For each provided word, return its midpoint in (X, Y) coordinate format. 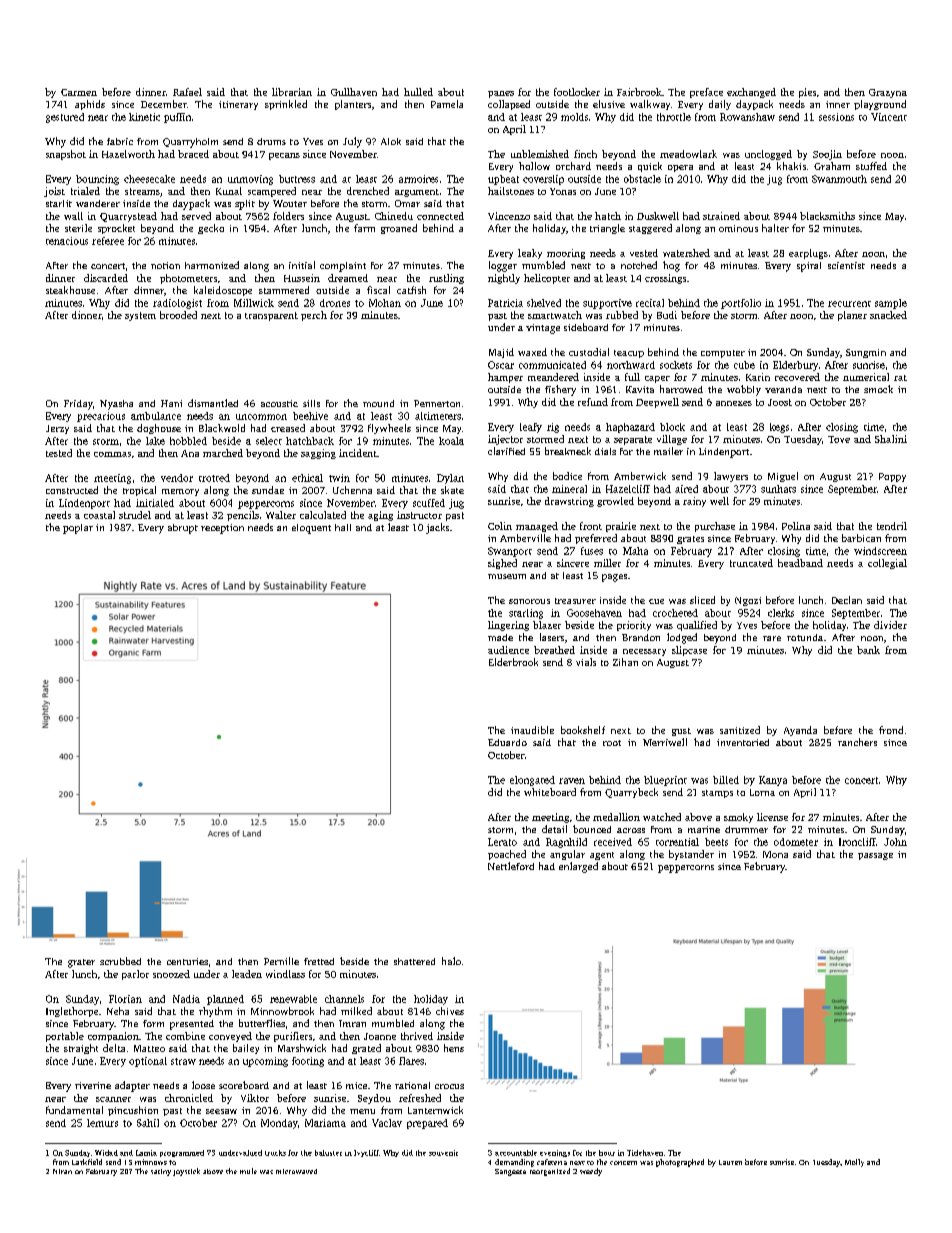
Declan (847, 600)
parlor (135, 975)
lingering (508, 626)
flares (411, 1061)
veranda (783, 389)
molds (574, 117)
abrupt (183, 529)
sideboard (586, 327)
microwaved (296, 1171)
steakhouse (70, 290)
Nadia (186, 999)
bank (868, 650)
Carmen (79, 92)
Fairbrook (639, 92)
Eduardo (507, 742)
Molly (854, 1163)
